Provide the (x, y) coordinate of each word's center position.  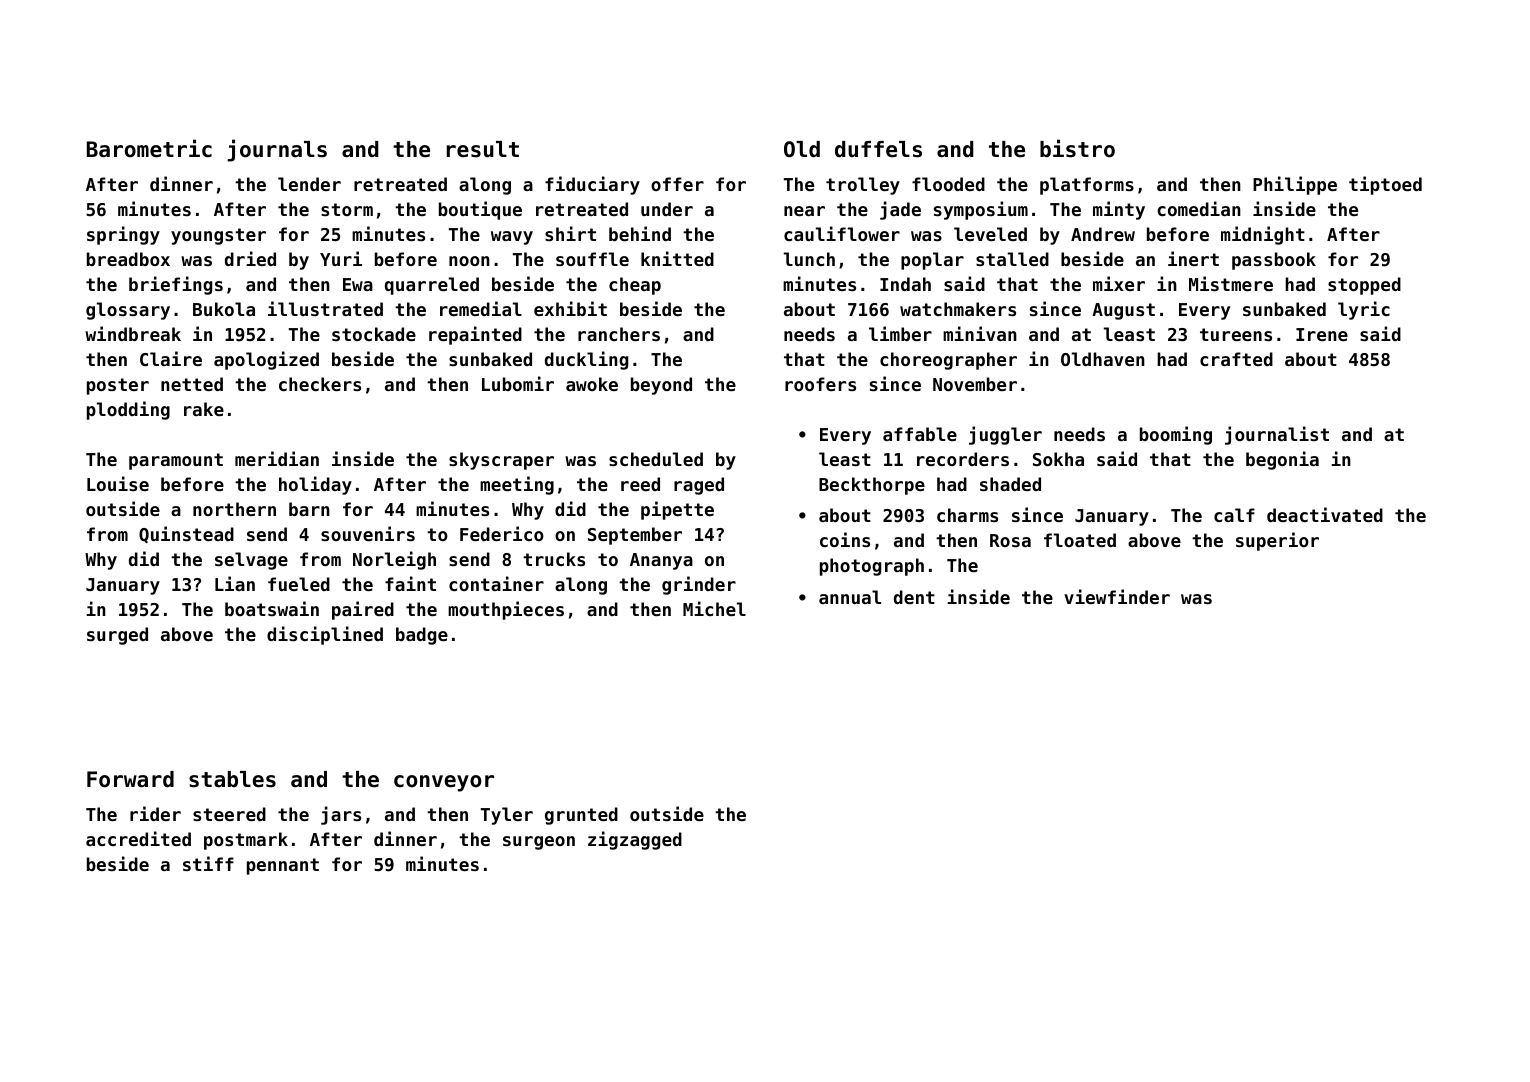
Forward (130, 779)
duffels (878, 149)
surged (117, 636)
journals (277, 150)
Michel (714, 608)
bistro (1077, 148)
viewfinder (1117, 596)
